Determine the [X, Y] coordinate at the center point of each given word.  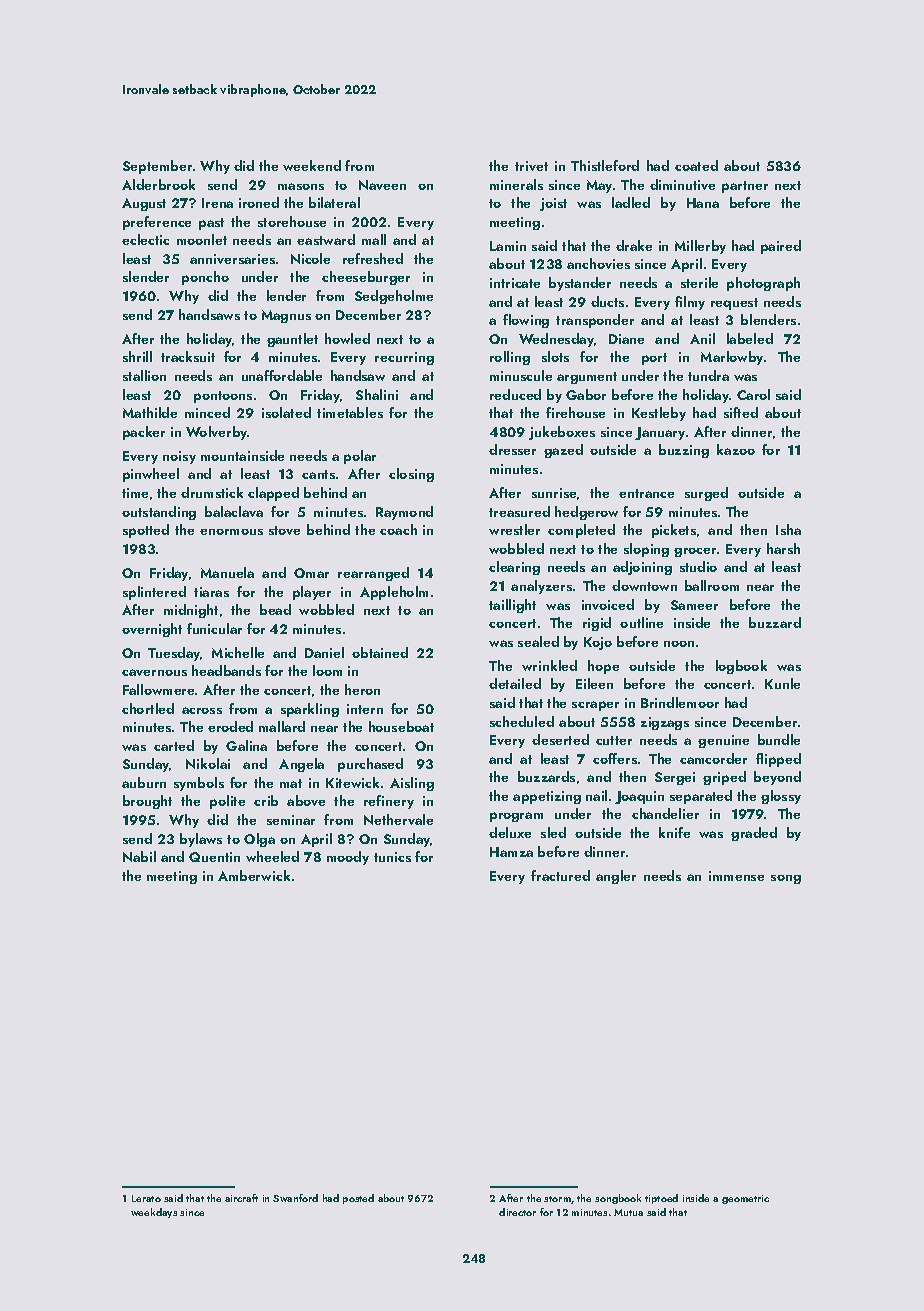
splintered [154, 593]
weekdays [154, 1213]
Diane [626, 339]
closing [411, 475]
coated [696, 165]
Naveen [382, 185]
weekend [312, 165]
